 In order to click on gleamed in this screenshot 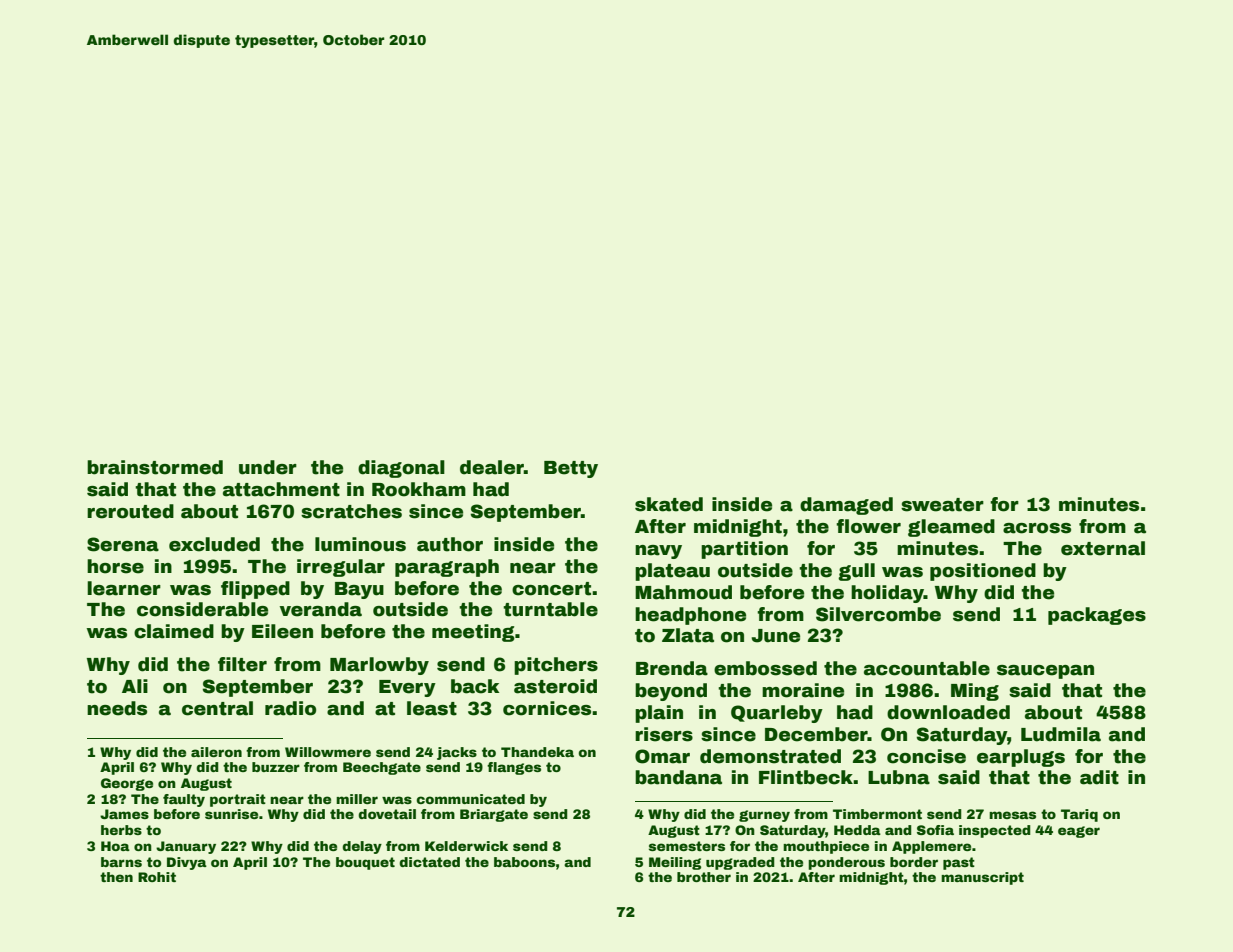, I will do `click(951, 528)`.
